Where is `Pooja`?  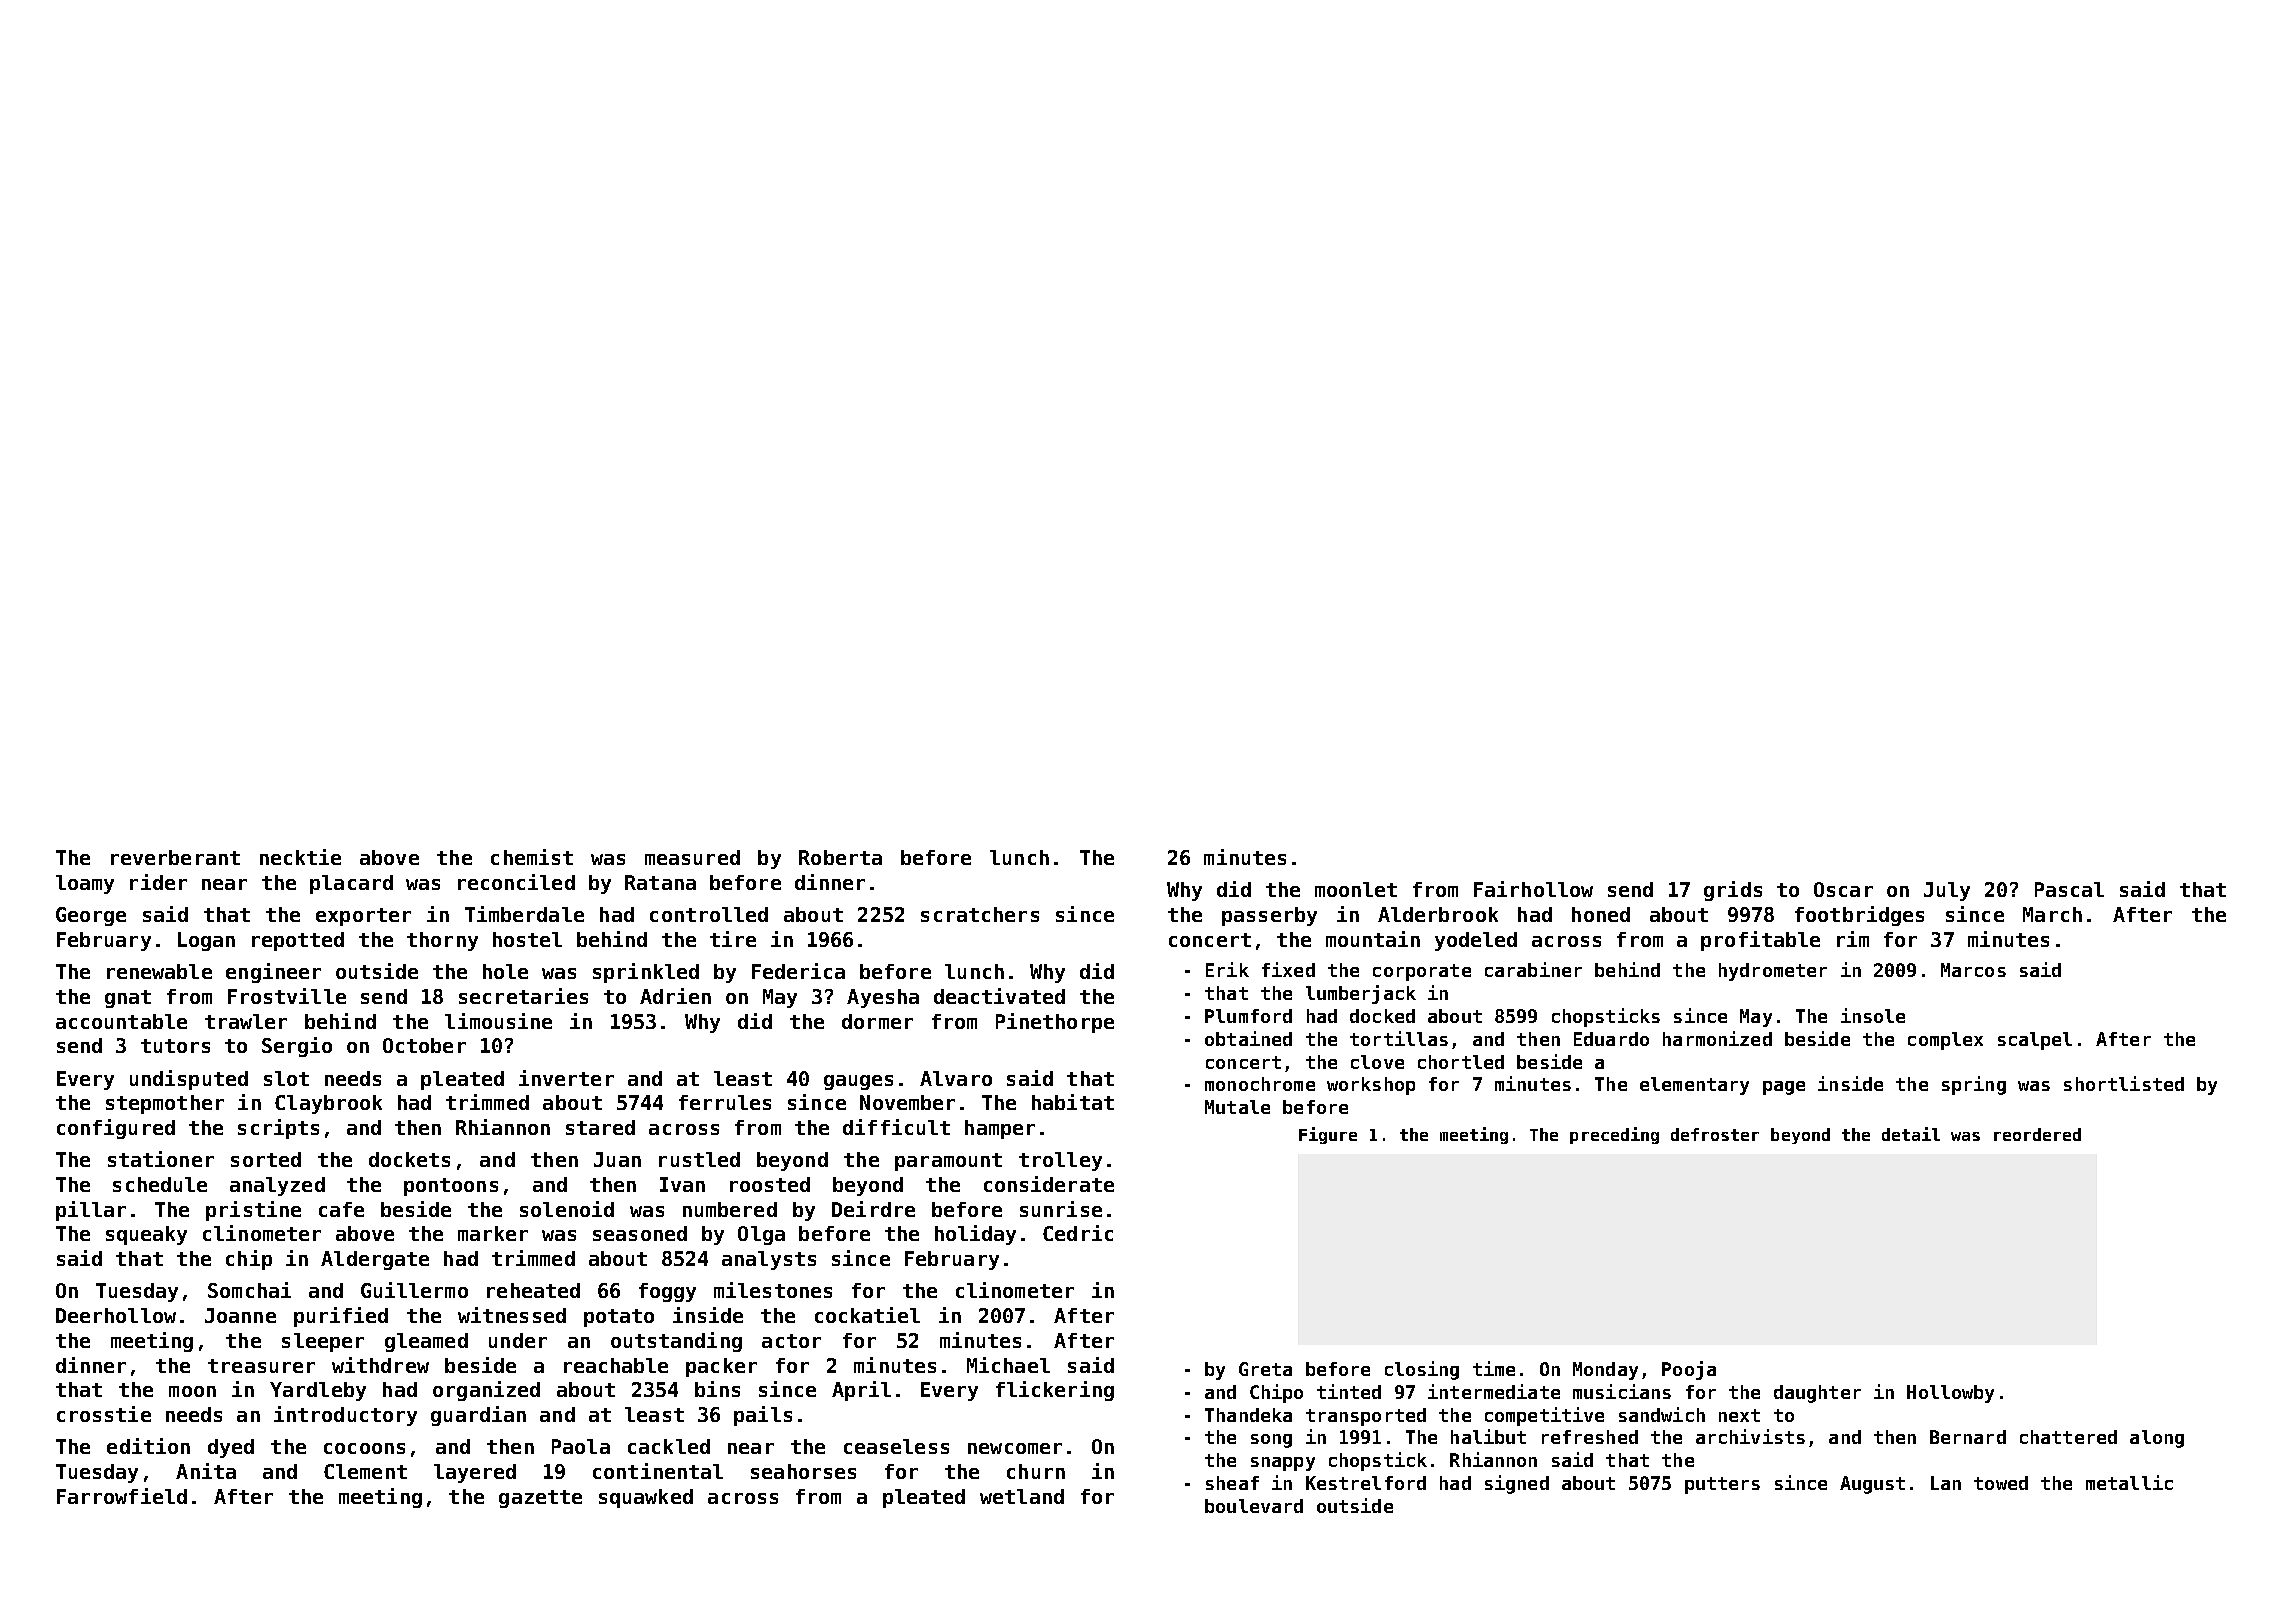
Pooja is located at coordinates (1689, 1370).
